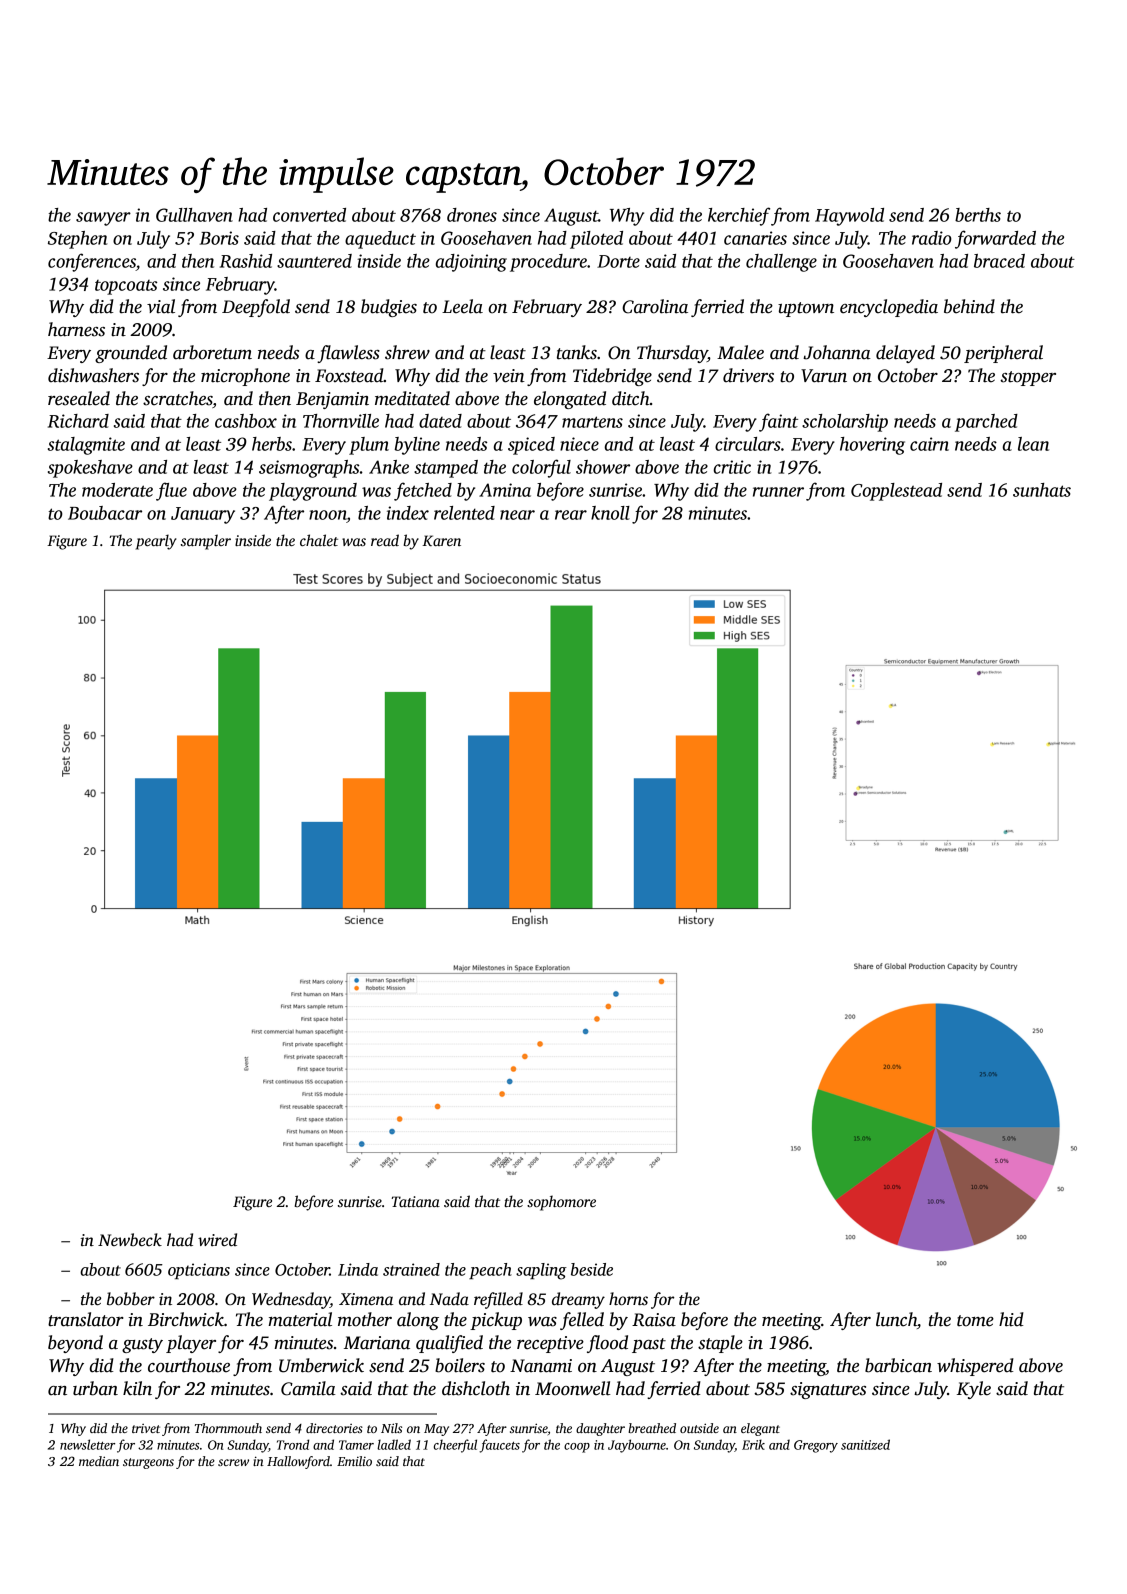 This screenshot has height=1594, width=1127. I want to click on sophomore, so click(561, 1203).
